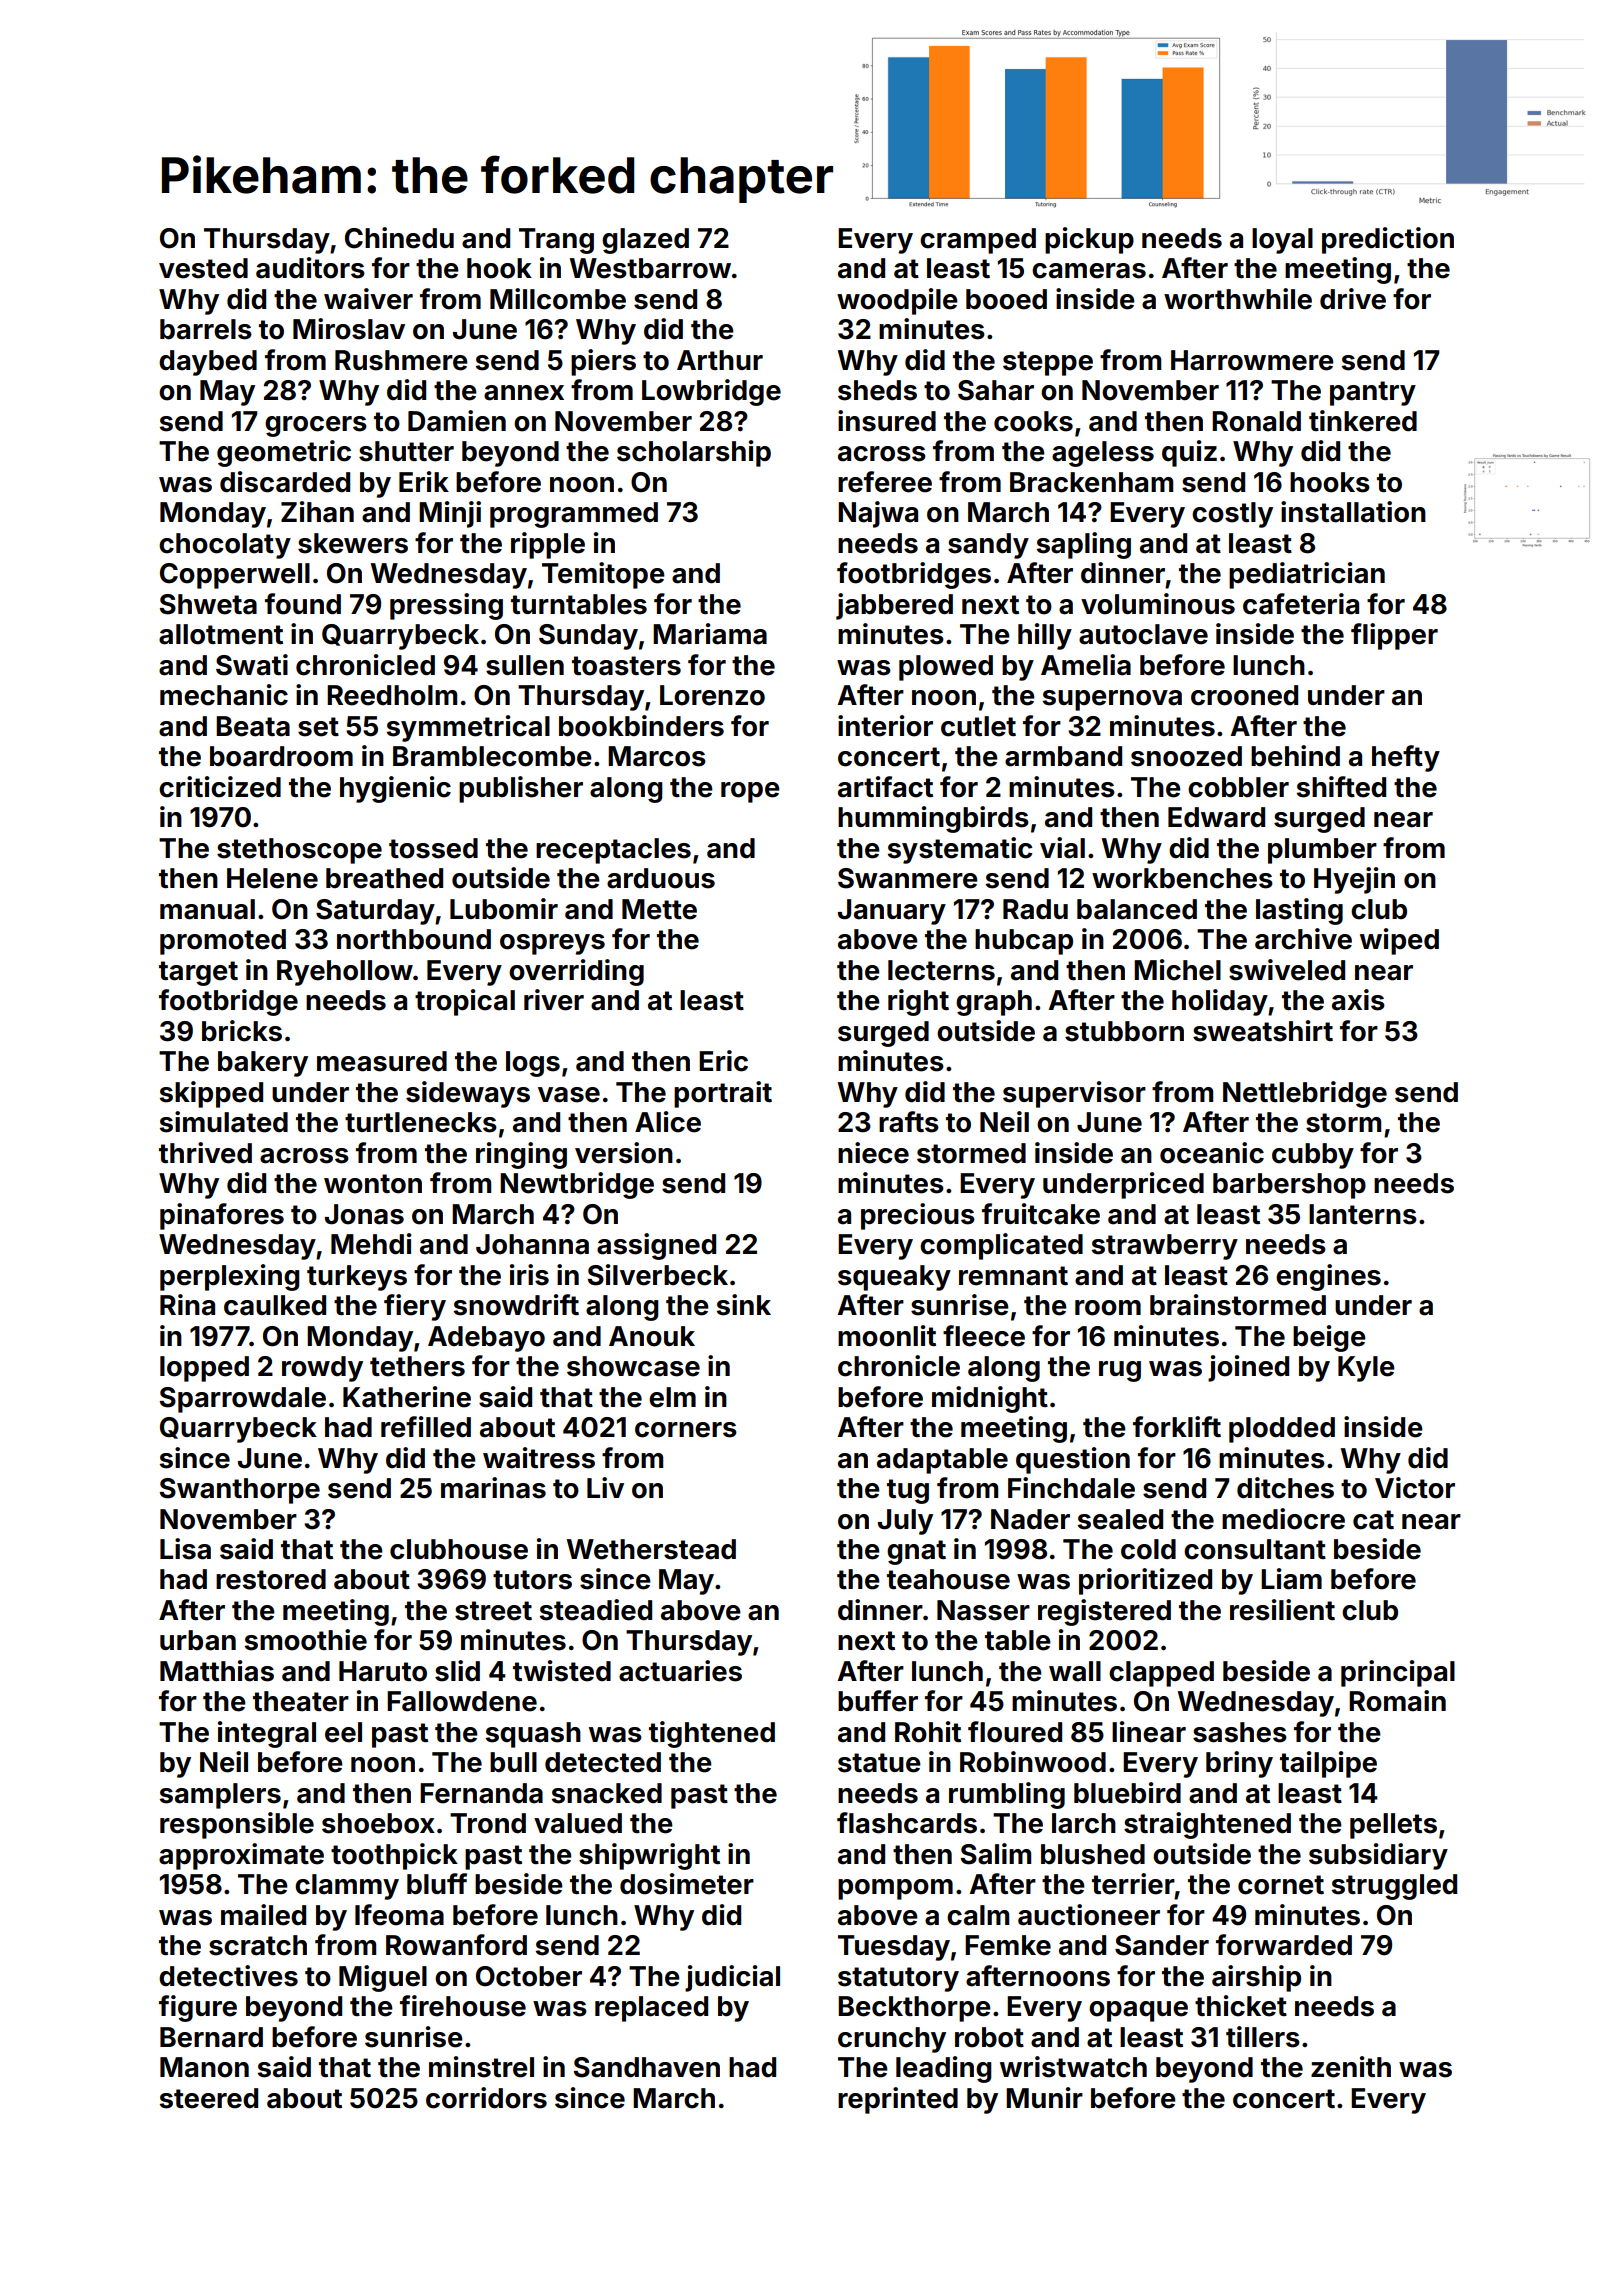 The height and width of the image is (2292, 1620). Describe the element at coordinates (395, 789) in the image. I see `hygienic` at that location.
